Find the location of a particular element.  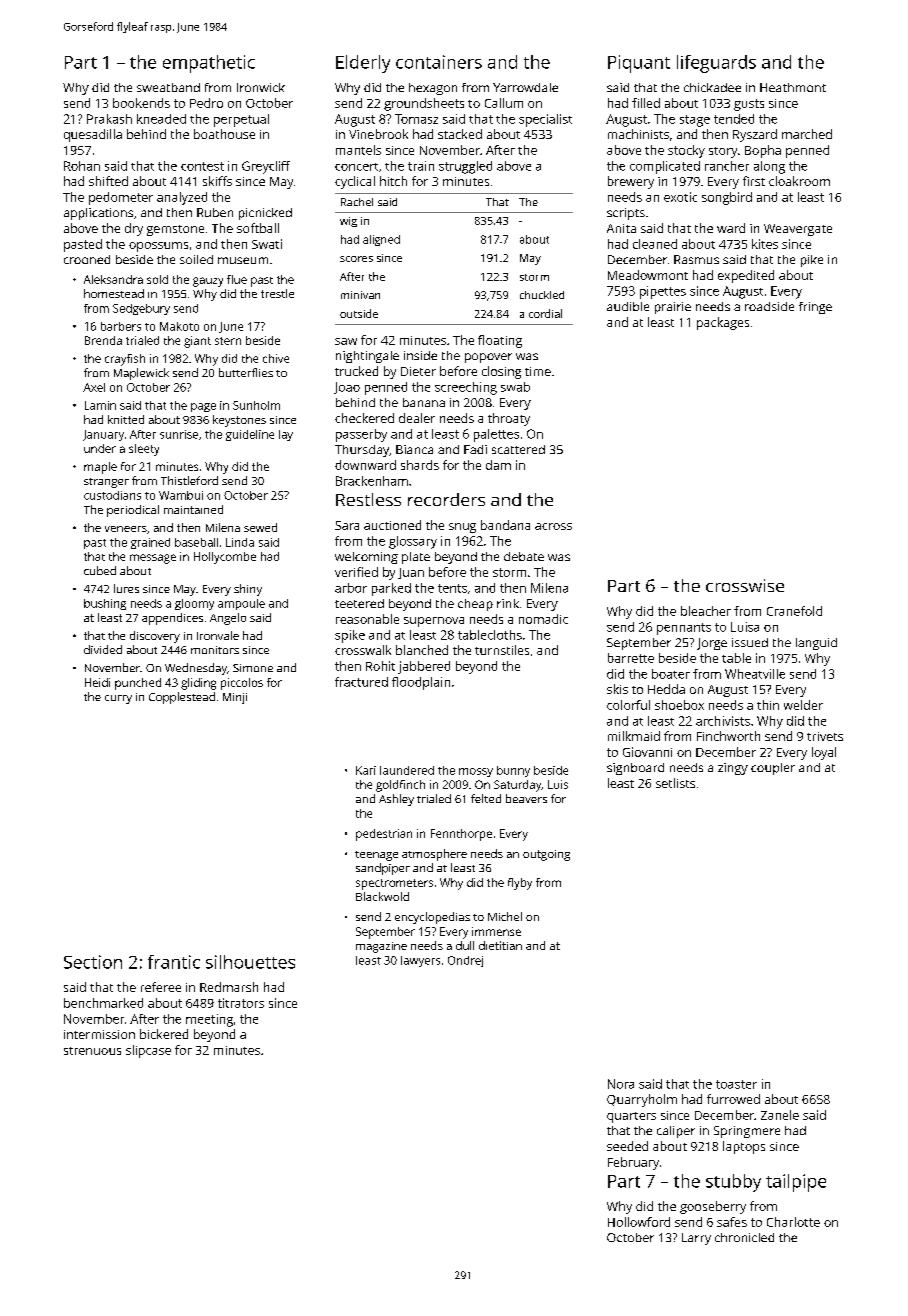

strenuous is located at coordinates (92, 1051).
